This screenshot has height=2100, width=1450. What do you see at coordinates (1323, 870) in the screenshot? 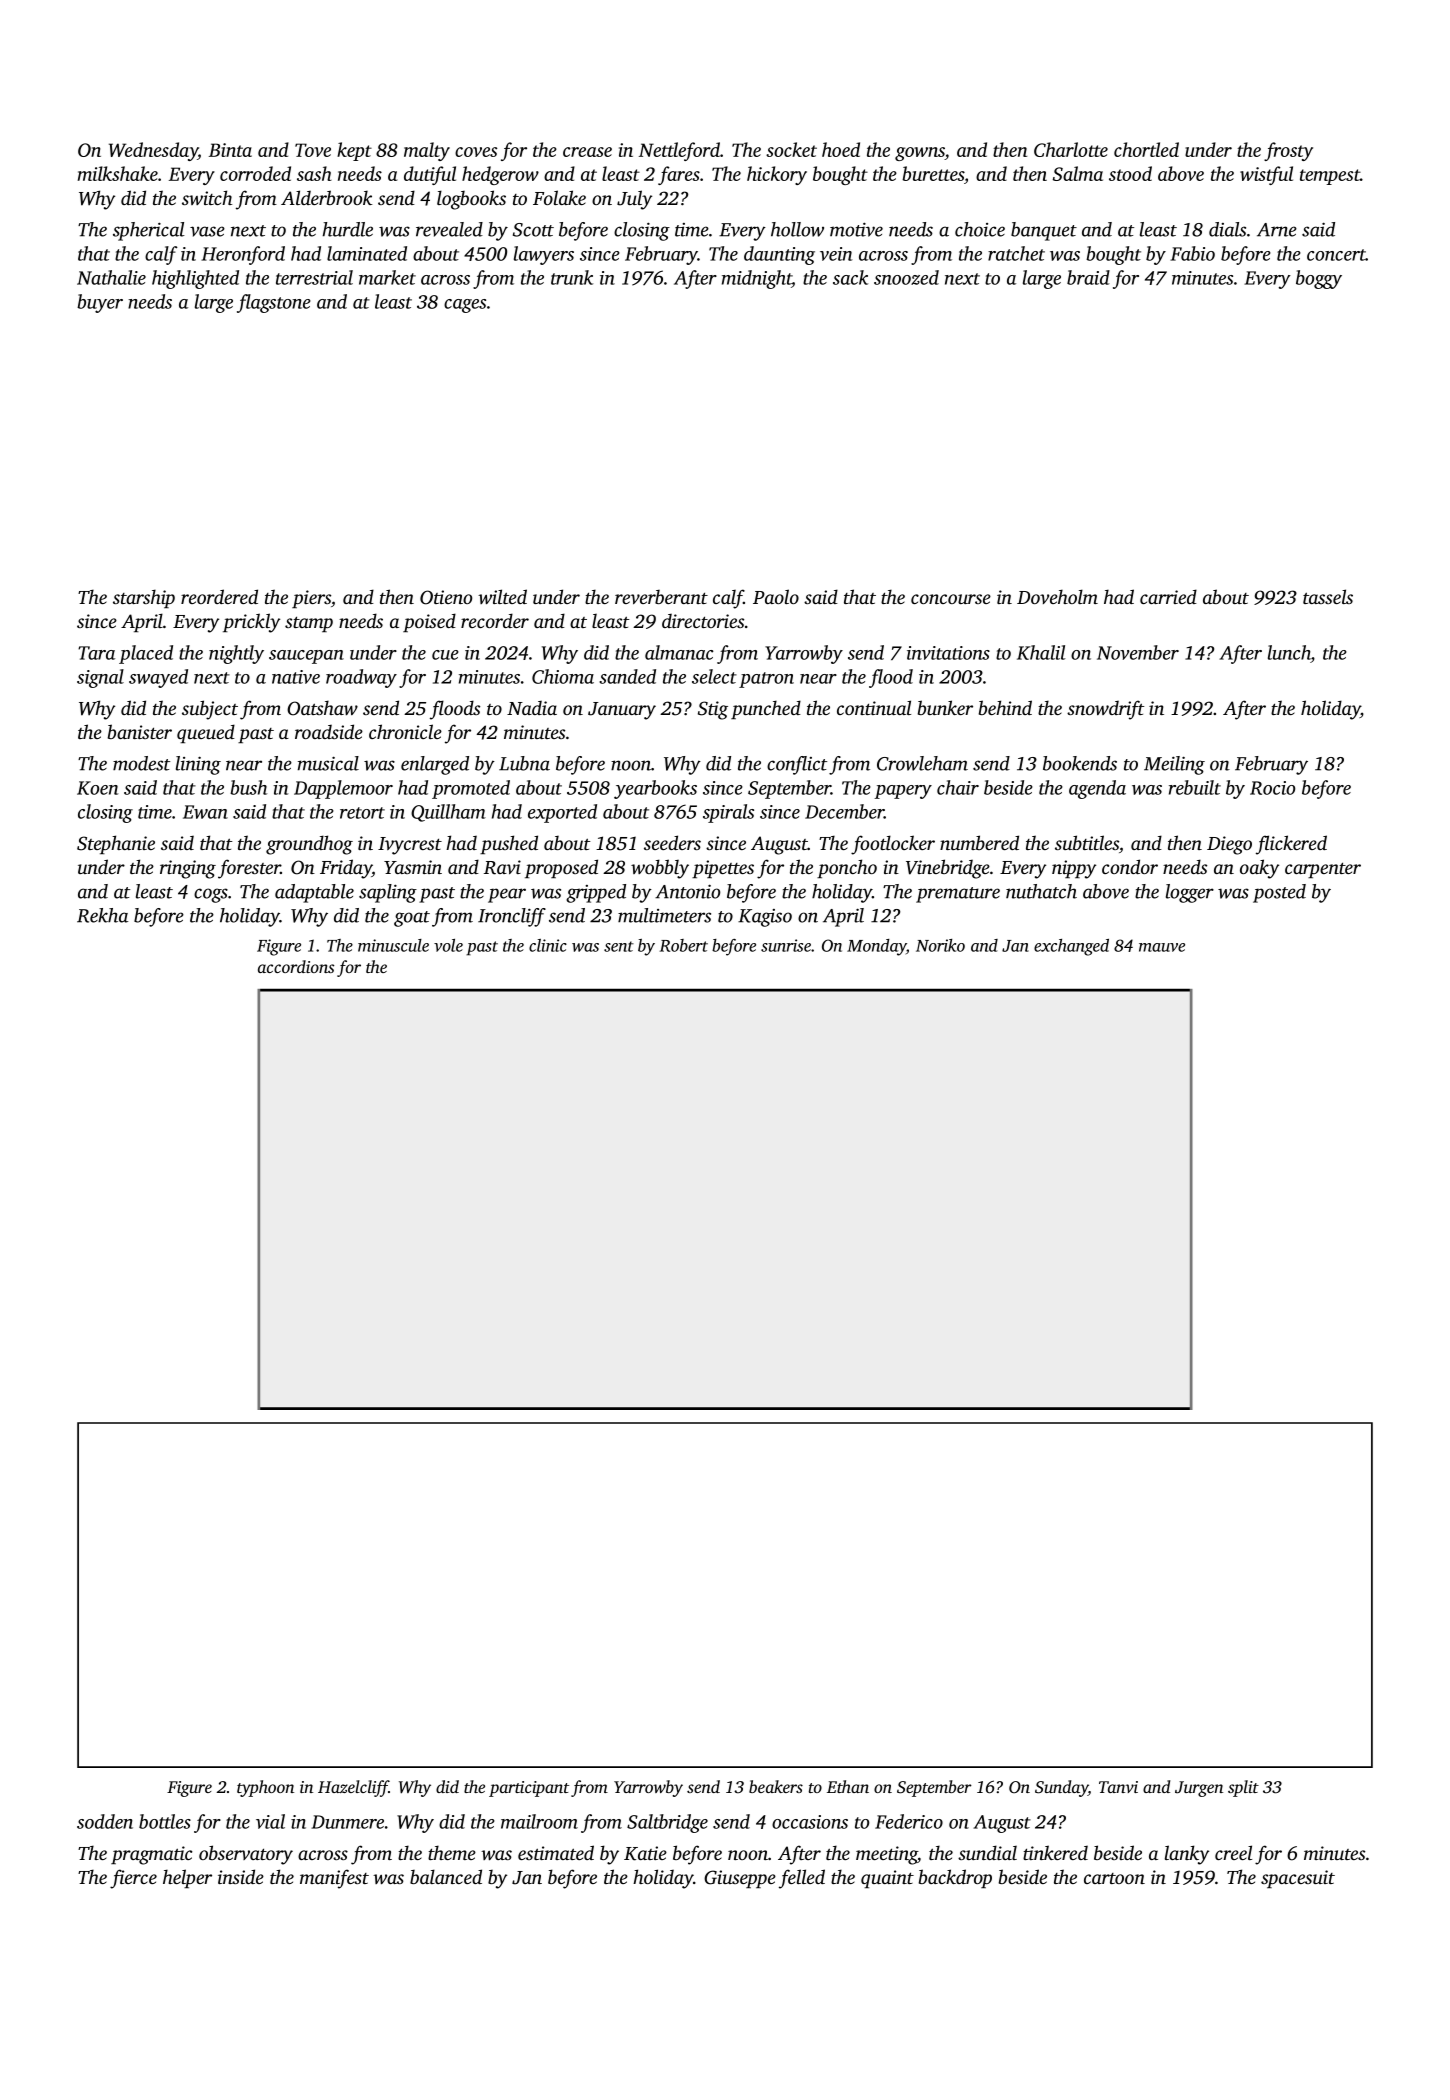
I see `carpenter` at bounding box center [1323, 870].
